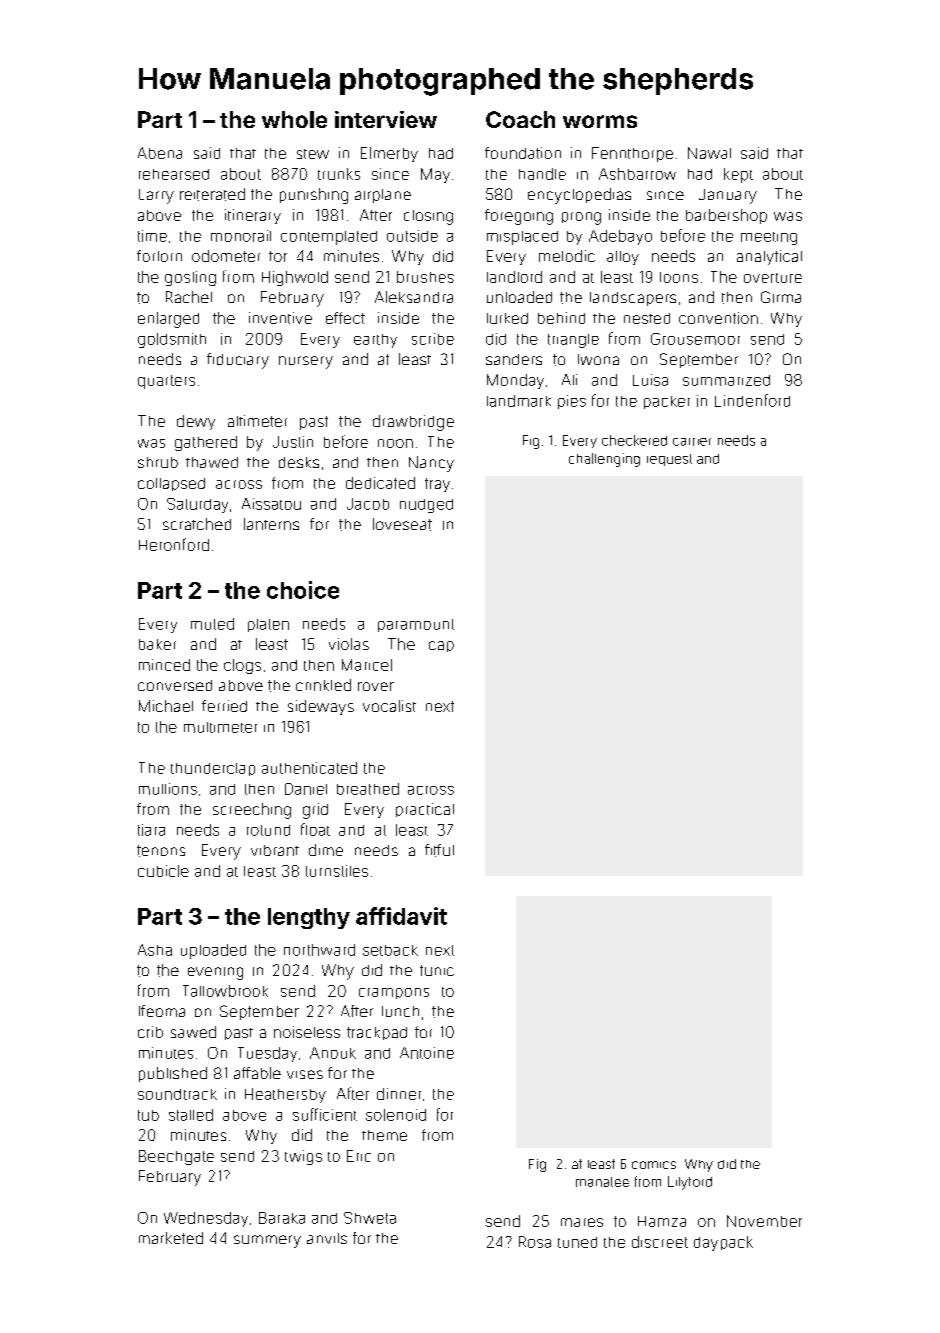 This screenshot has height=1333, width=940. Describe the element at coordinates (425, 810) in the screenshot. I see `practical` at that location.
